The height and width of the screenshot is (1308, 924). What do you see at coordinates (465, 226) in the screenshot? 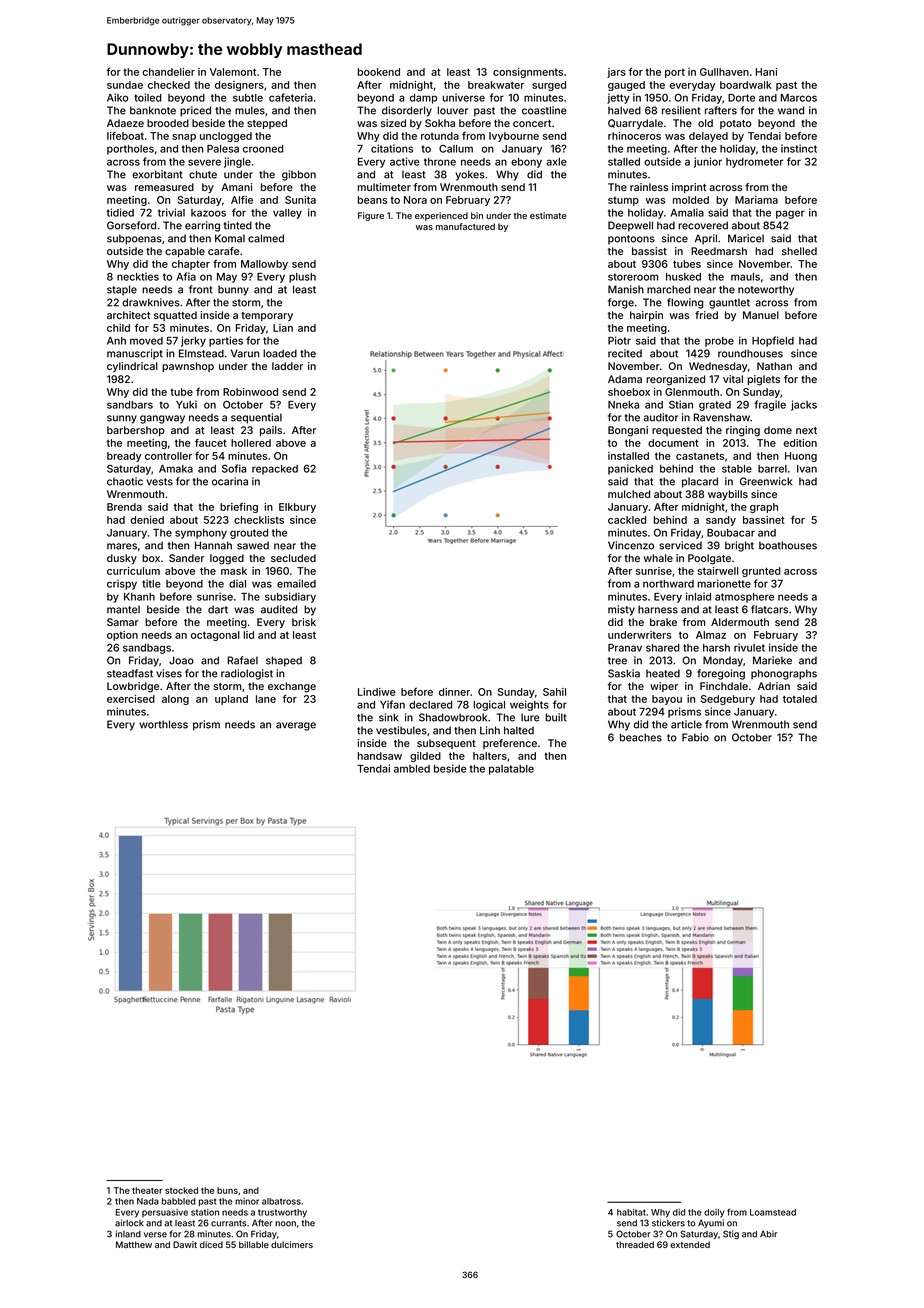
I see `manufactured` at bounding box center [465, 226].
